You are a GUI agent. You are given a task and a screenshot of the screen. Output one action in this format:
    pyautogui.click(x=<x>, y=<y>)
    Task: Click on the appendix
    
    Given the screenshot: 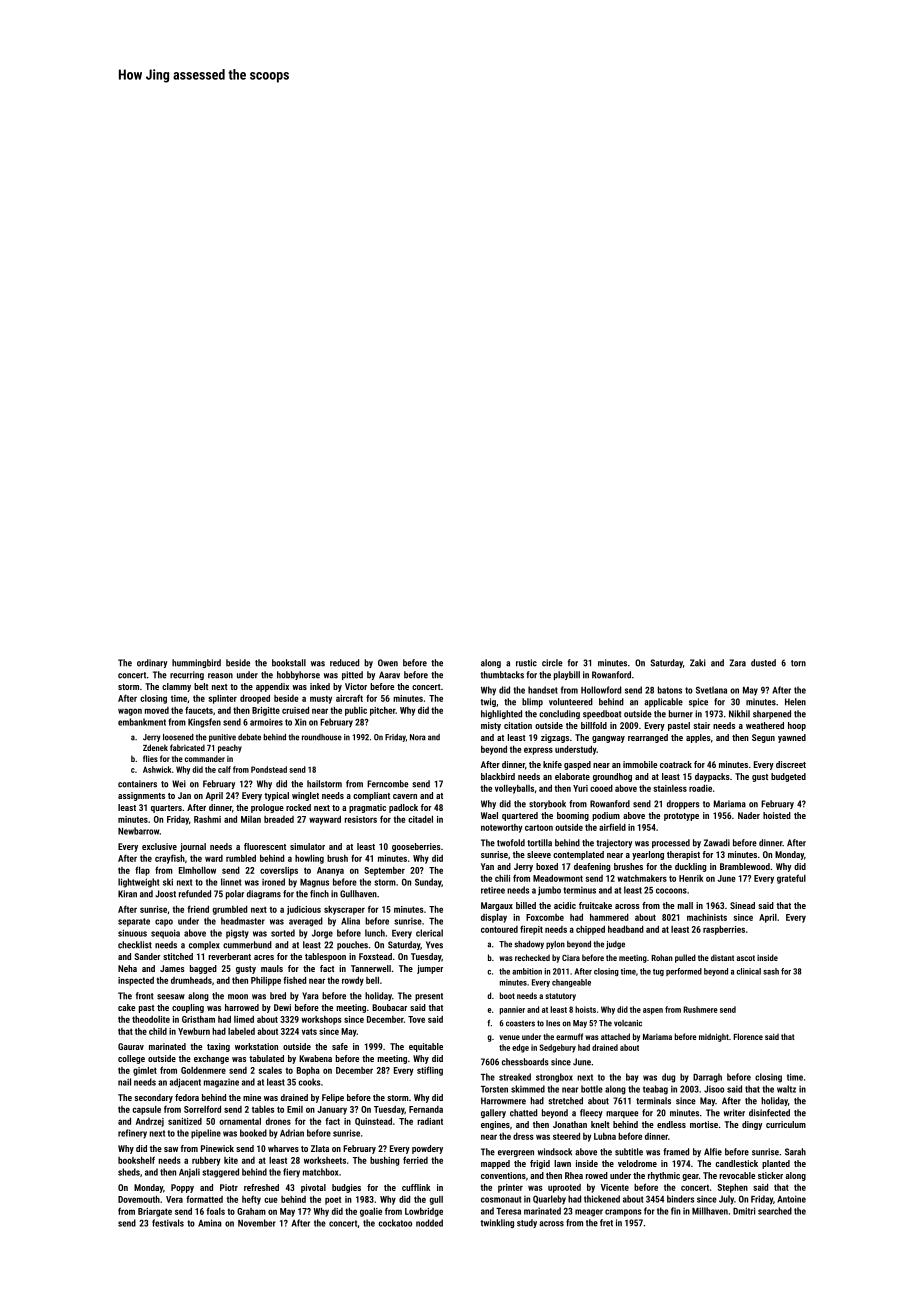 What is the action you would take?
    pyautogui.click(x=272, y=687)
